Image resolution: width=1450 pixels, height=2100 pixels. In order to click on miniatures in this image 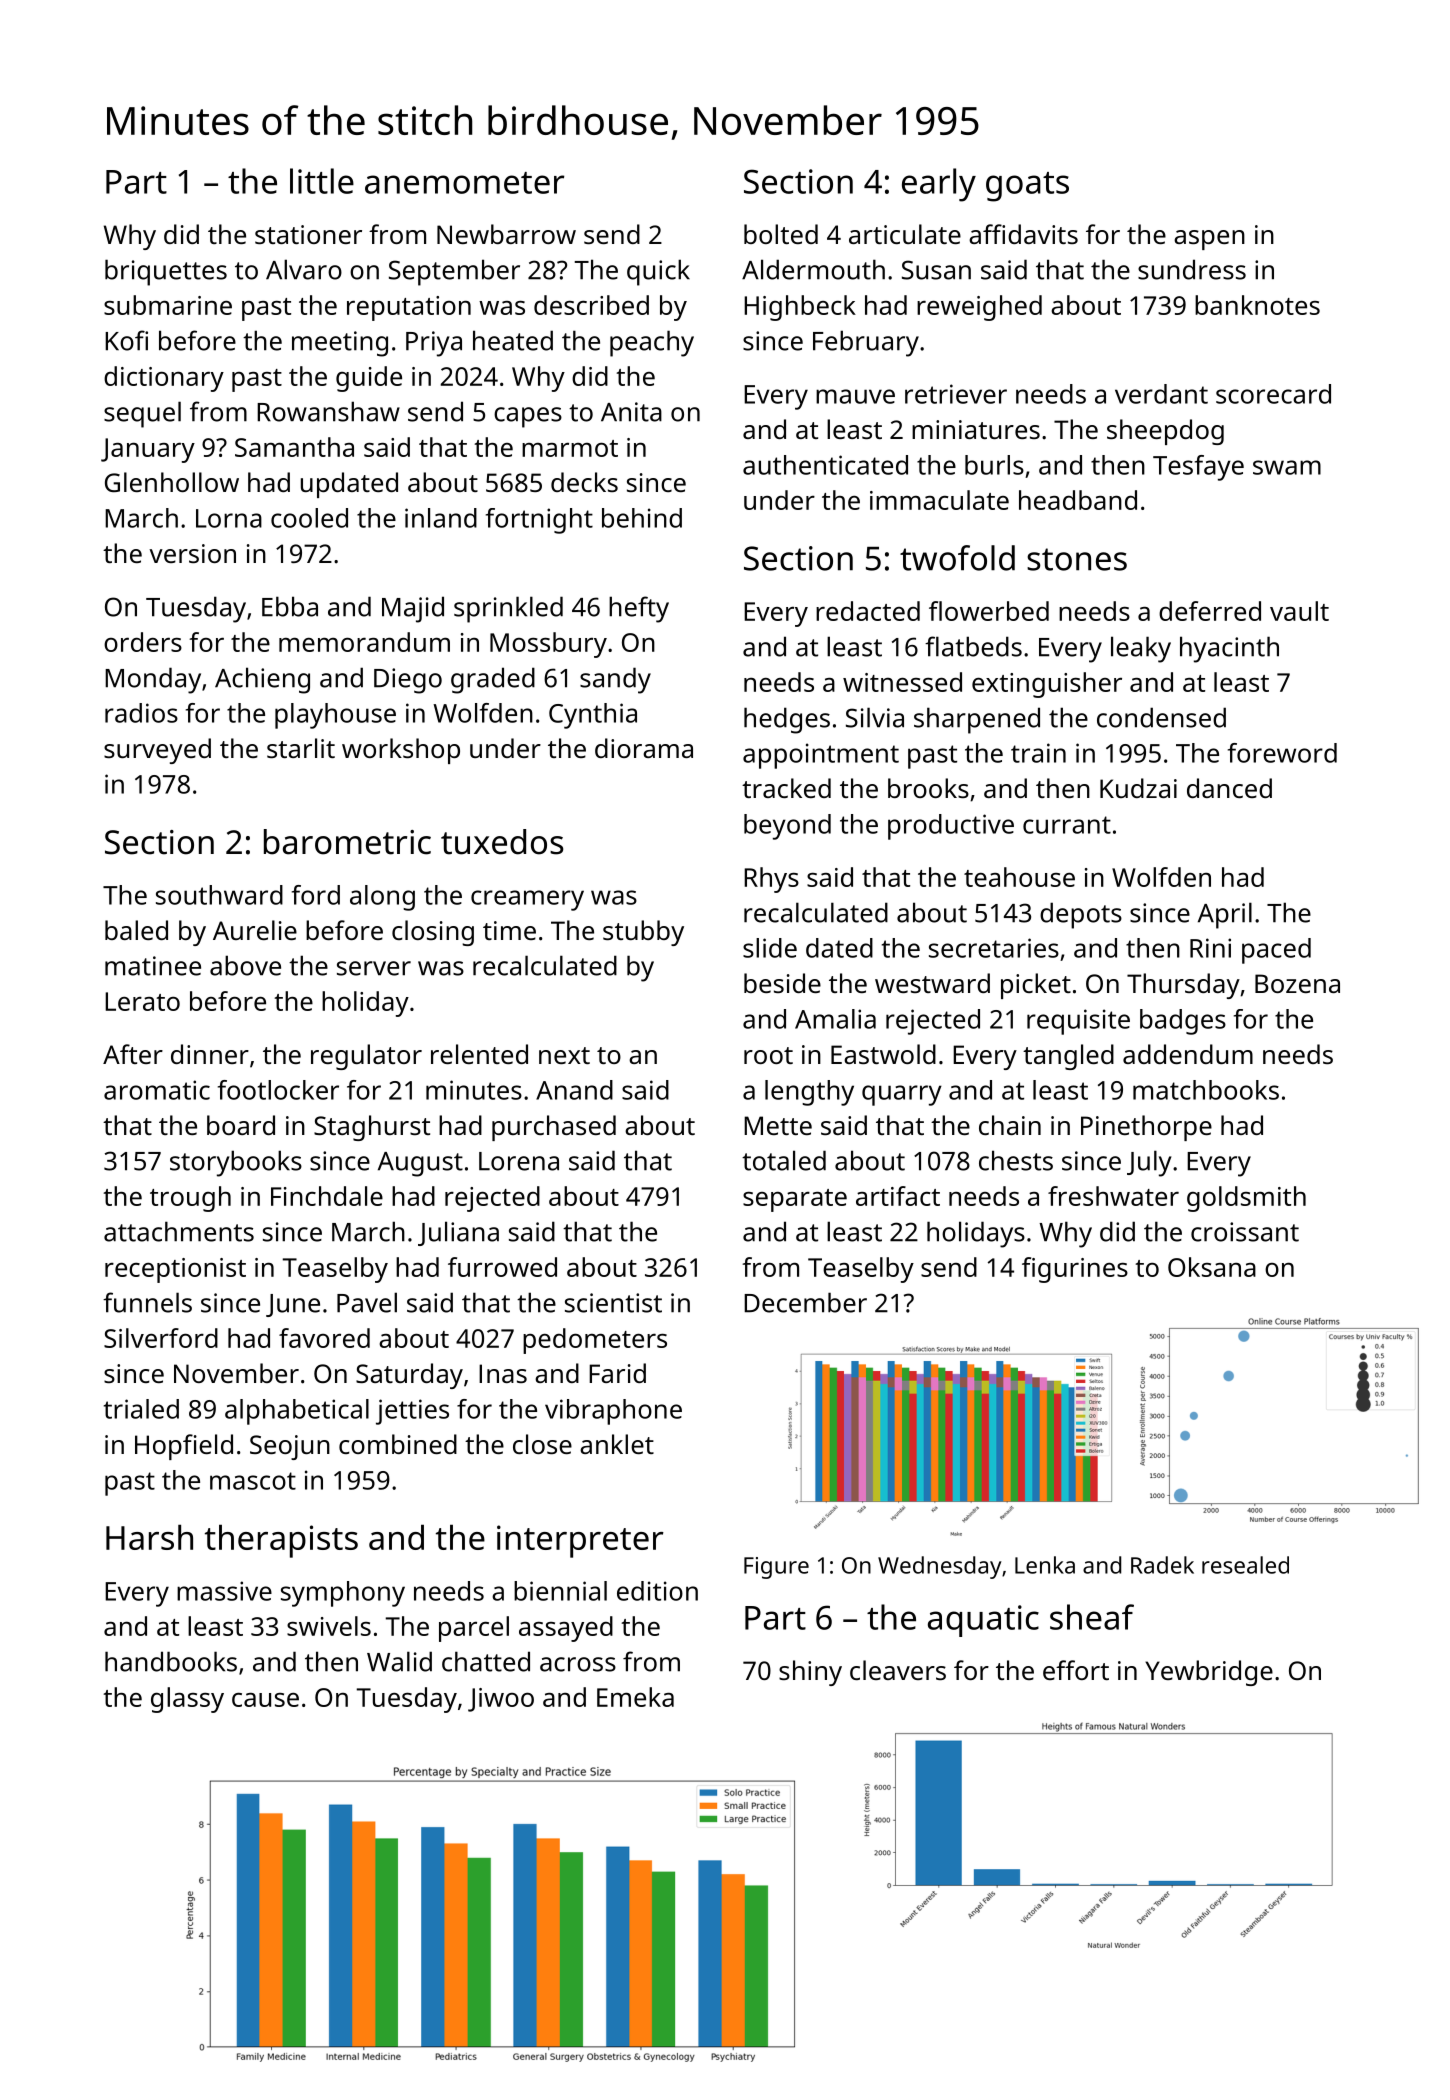, I will do `click(976, 429)`.
